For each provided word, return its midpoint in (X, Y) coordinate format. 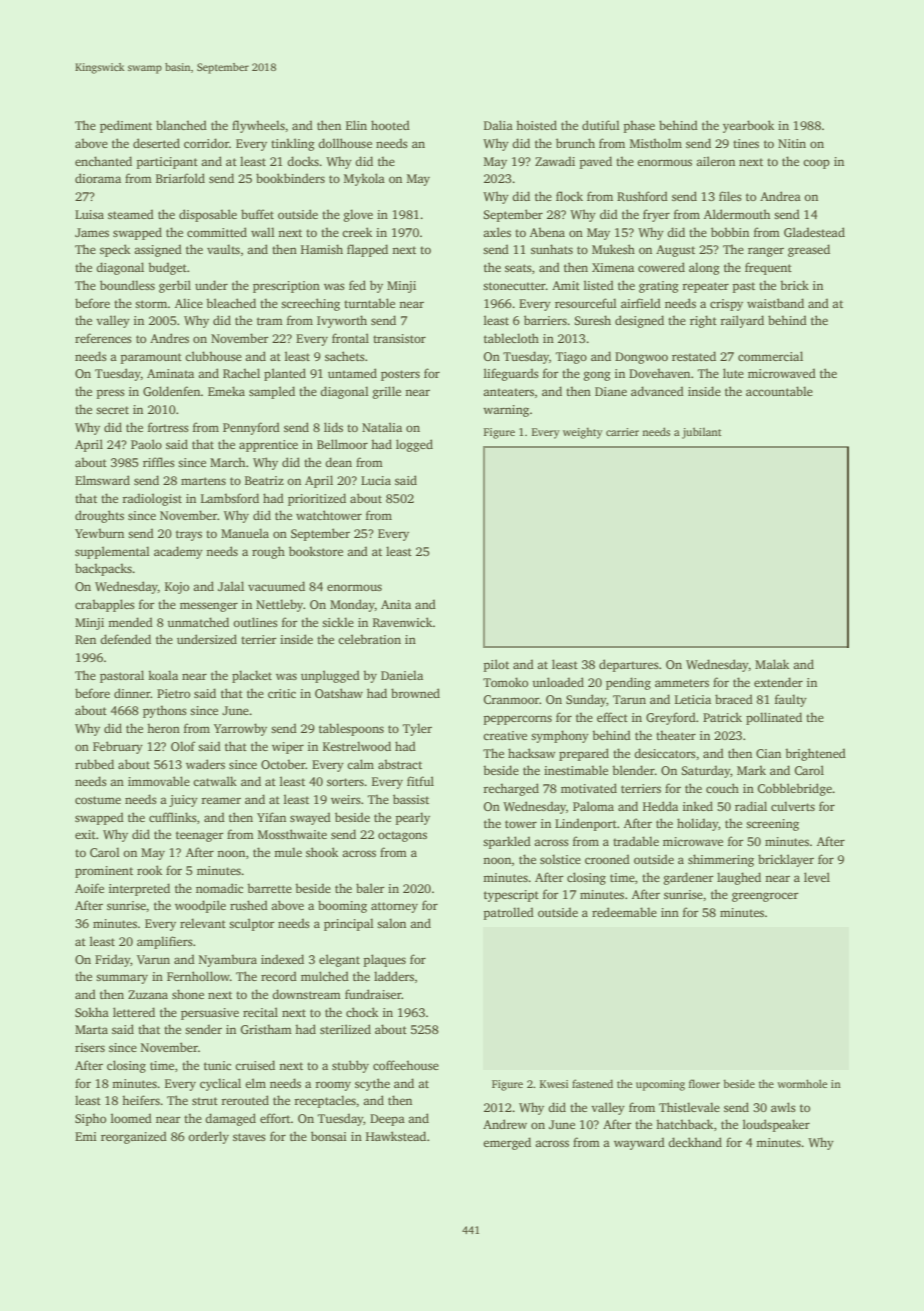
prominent (104, 872)
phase (639, 126)
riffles (159, 462)
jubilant (701, 433)
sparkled (507, 842)
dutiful (601, 125)
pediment (126, 126)
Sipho (90, 1119)
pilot (496, 665)
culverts (793, 806)
